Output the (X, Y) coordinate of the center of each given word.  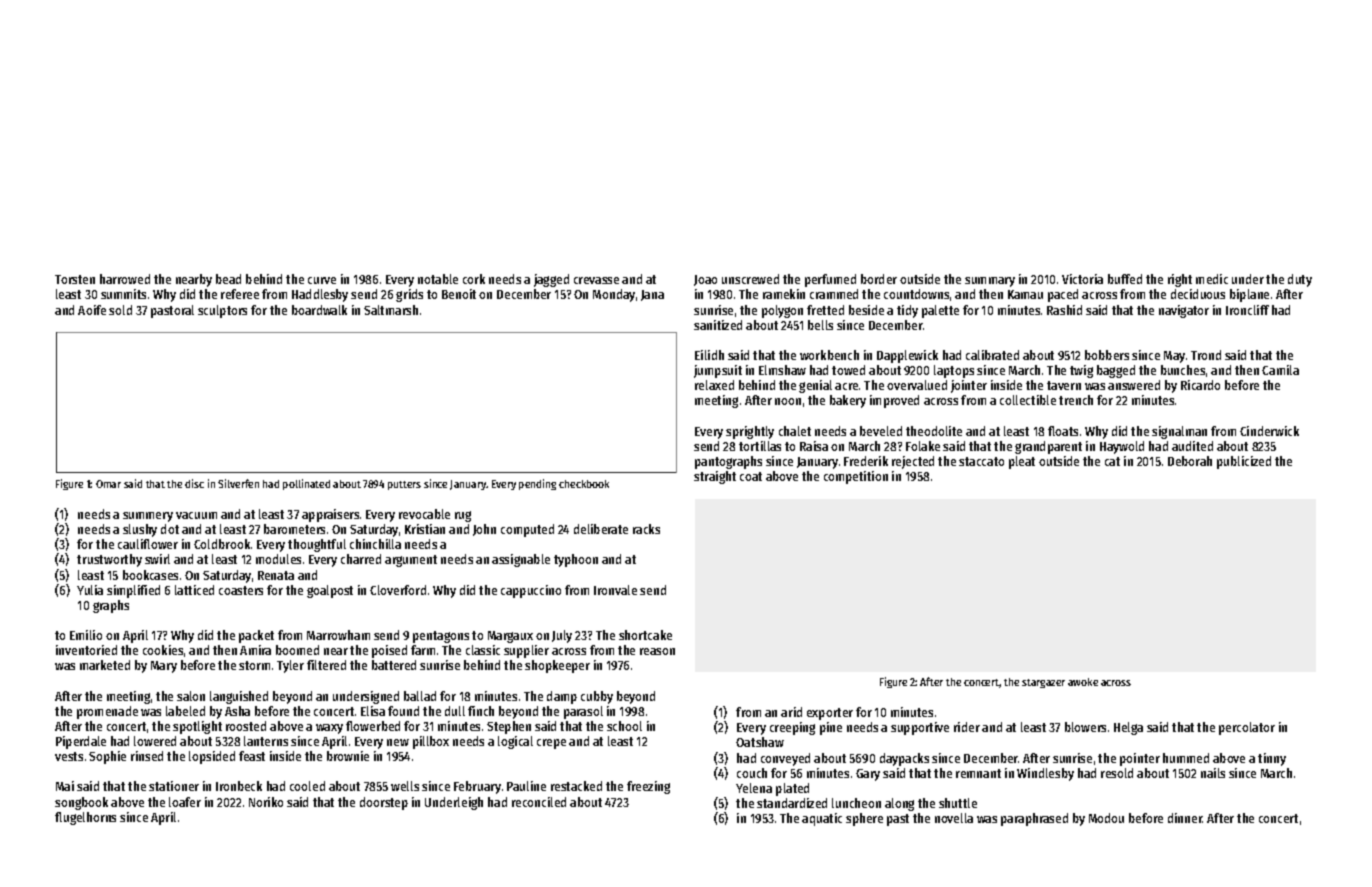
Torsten (75, 279)
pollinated (306, 484)
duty (1300, 280)
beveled (881, 431)
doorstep (384, 803)
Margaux (510, 637)
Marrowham (338, 635)
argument (411, 561)
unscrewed (750, 279)
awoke (1083, 682)
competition (856, 477)
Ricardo (1200, 385)
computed (527, 530)
